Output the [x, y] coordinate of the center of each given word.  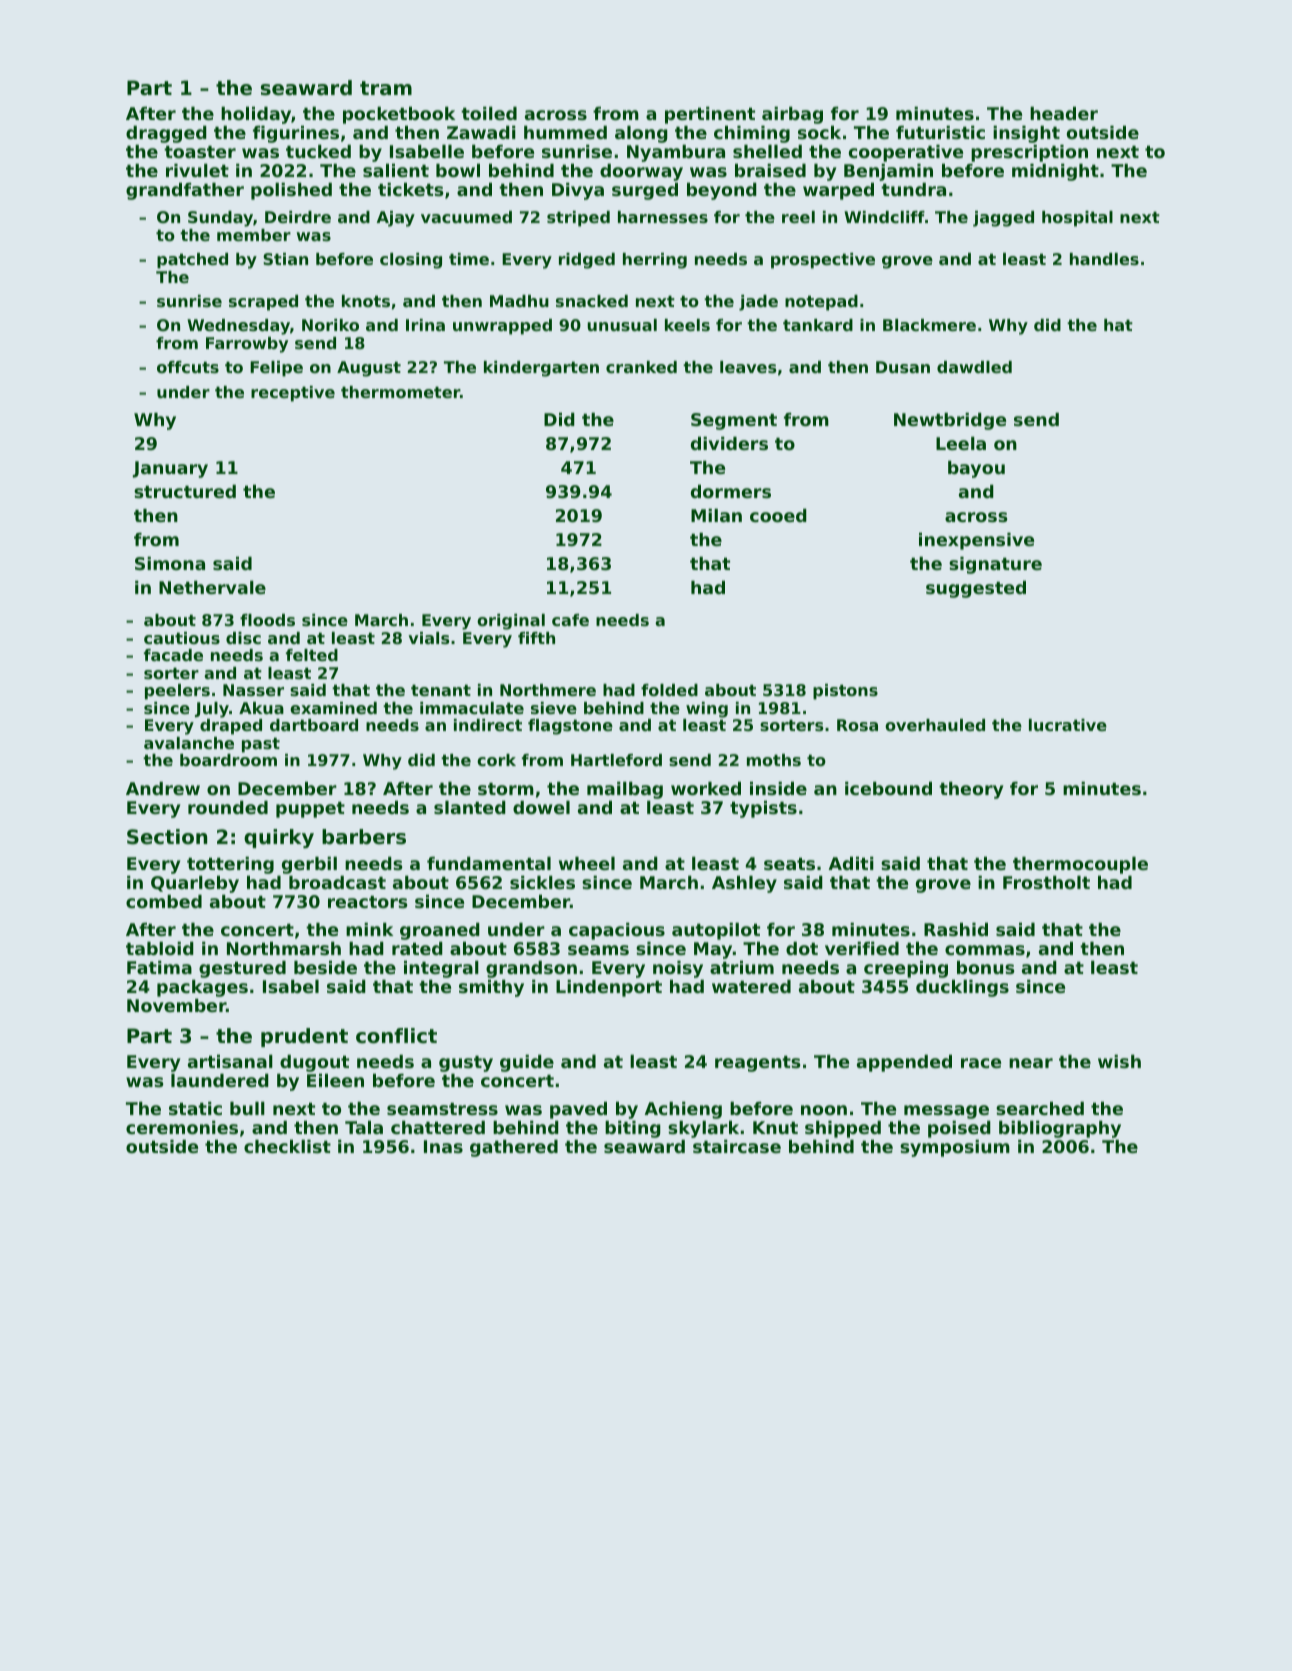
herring [655, 261]
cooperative [906, 153]
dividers [729, 443]
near [1031, 1063]
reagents [758, 1064]
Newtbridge [950, 421]
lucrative [1068, 725]
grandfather [185, 191]
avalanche [189, 743]
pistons [845, 692]
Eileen [335, 1080]
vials [429, 638]
